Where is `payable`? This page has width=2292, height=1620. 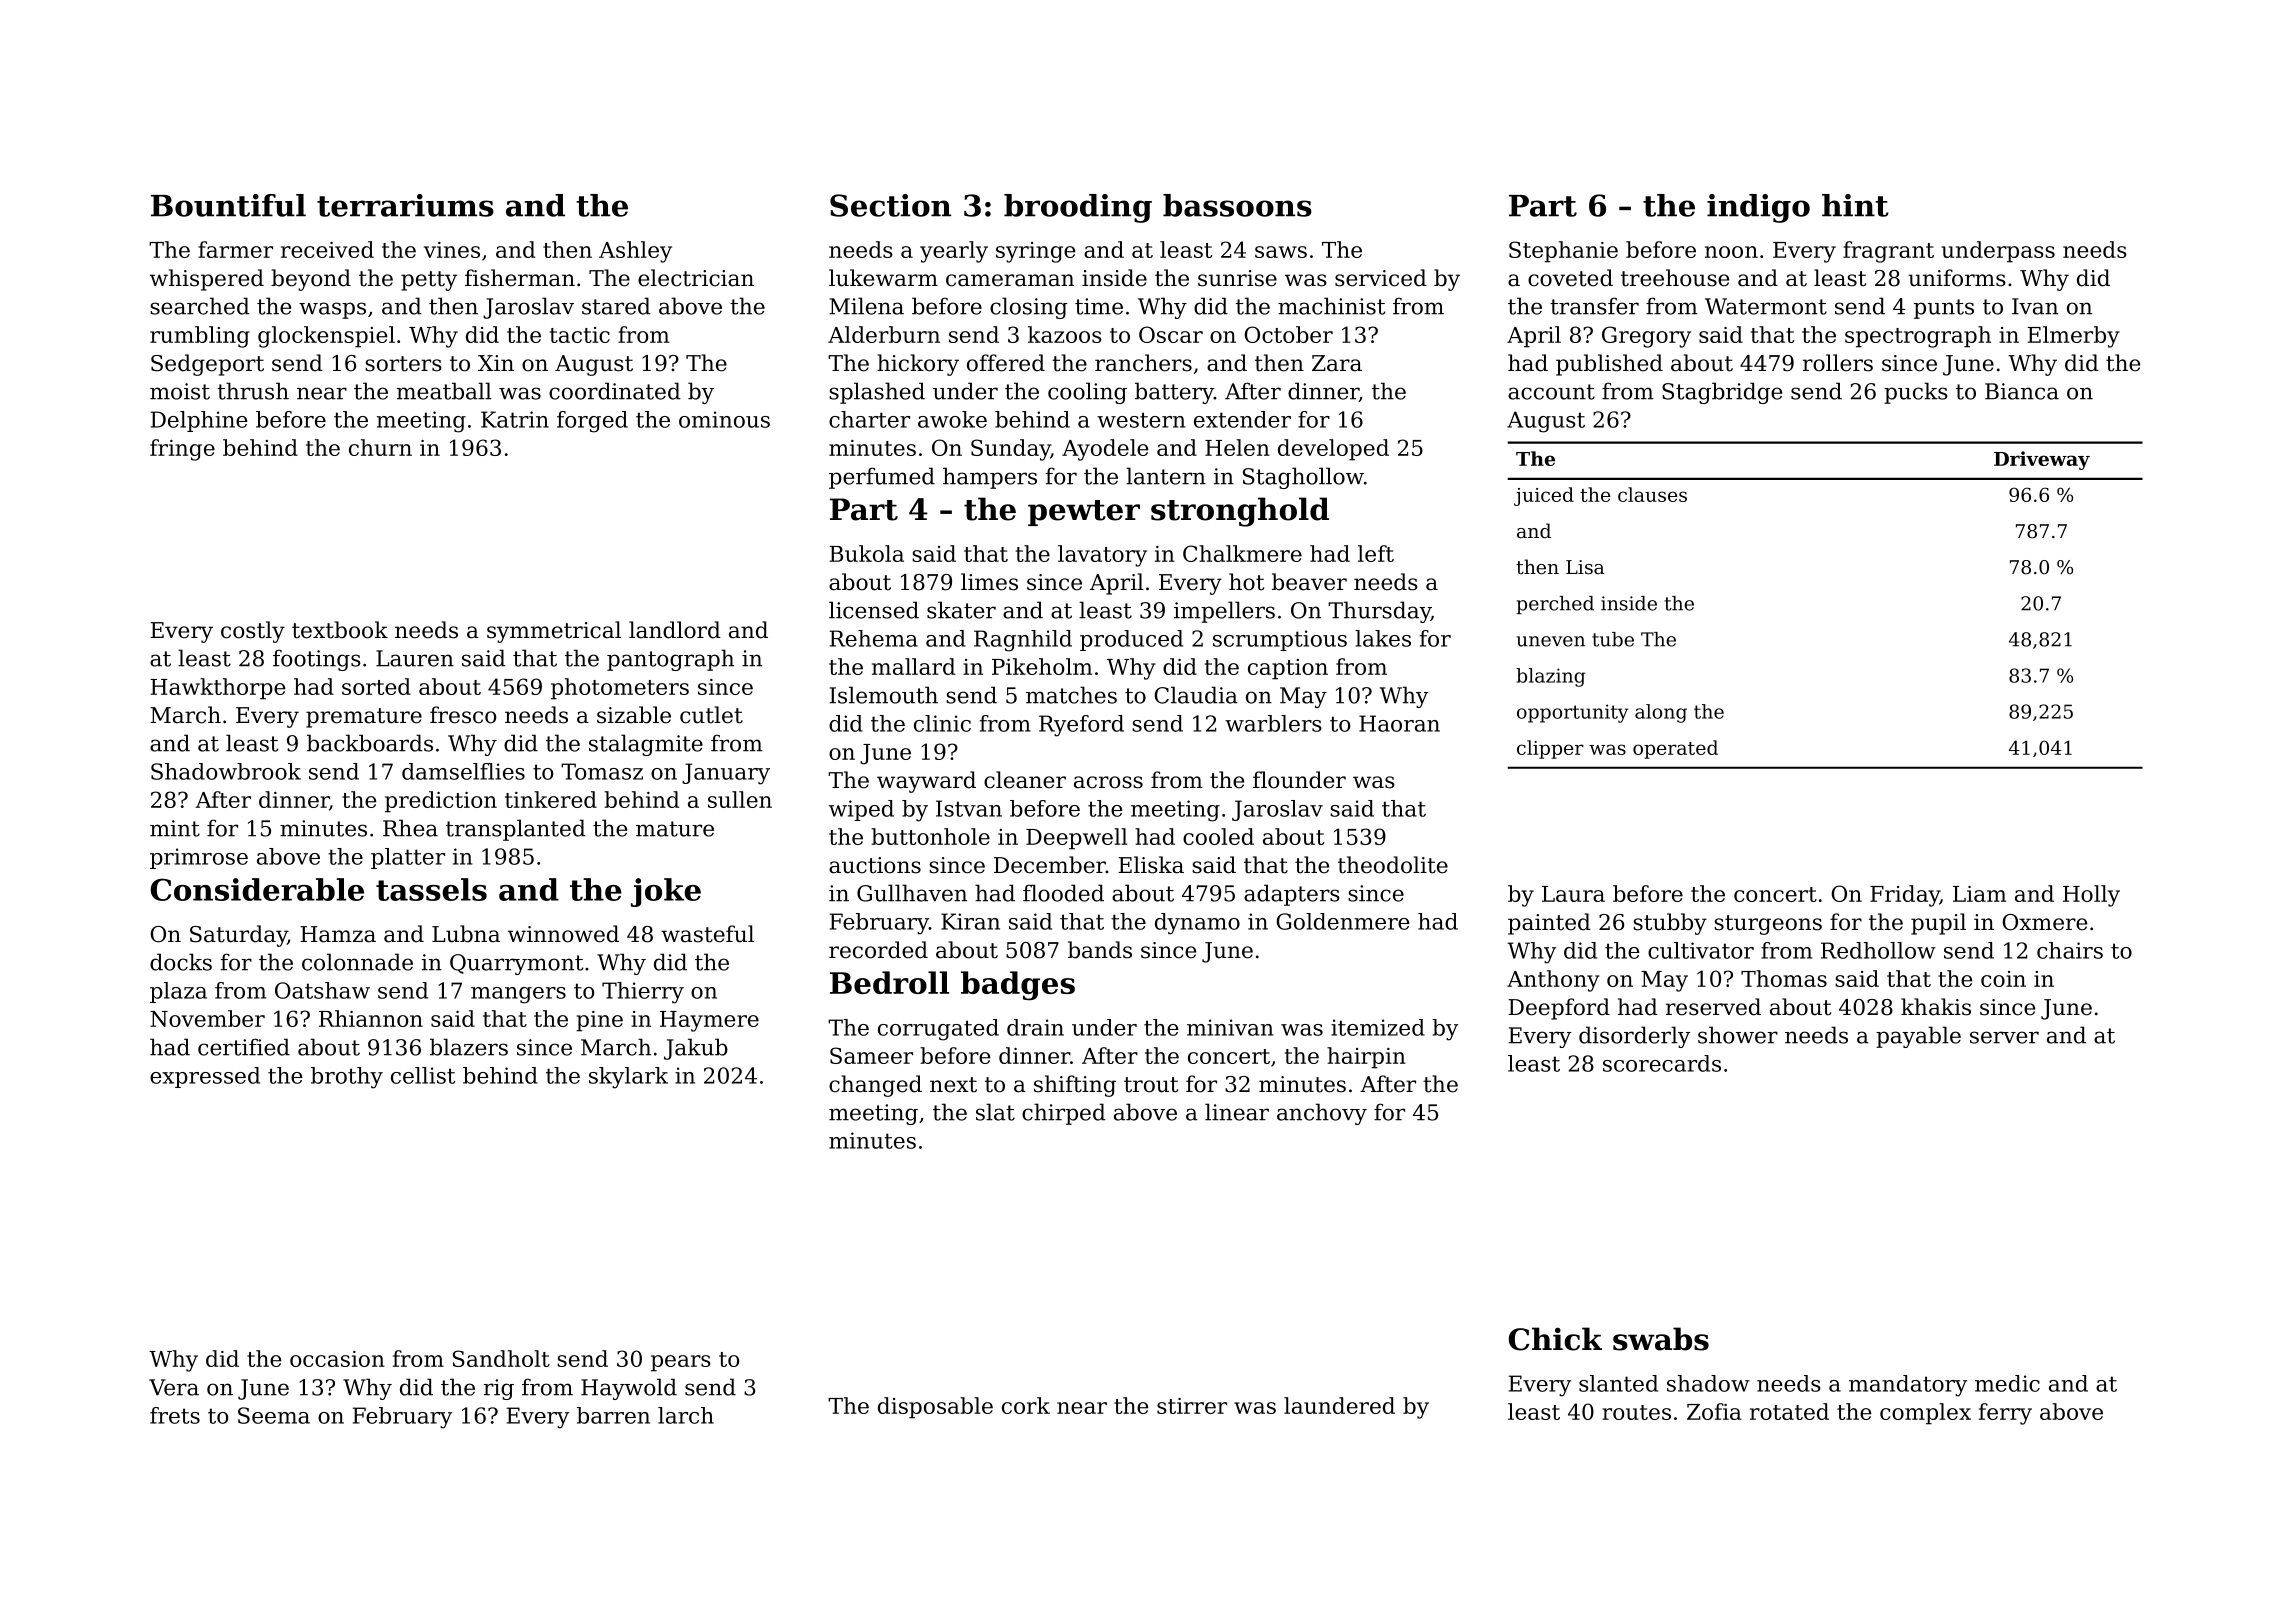
payable is located at coordinates (1918, 1037).
